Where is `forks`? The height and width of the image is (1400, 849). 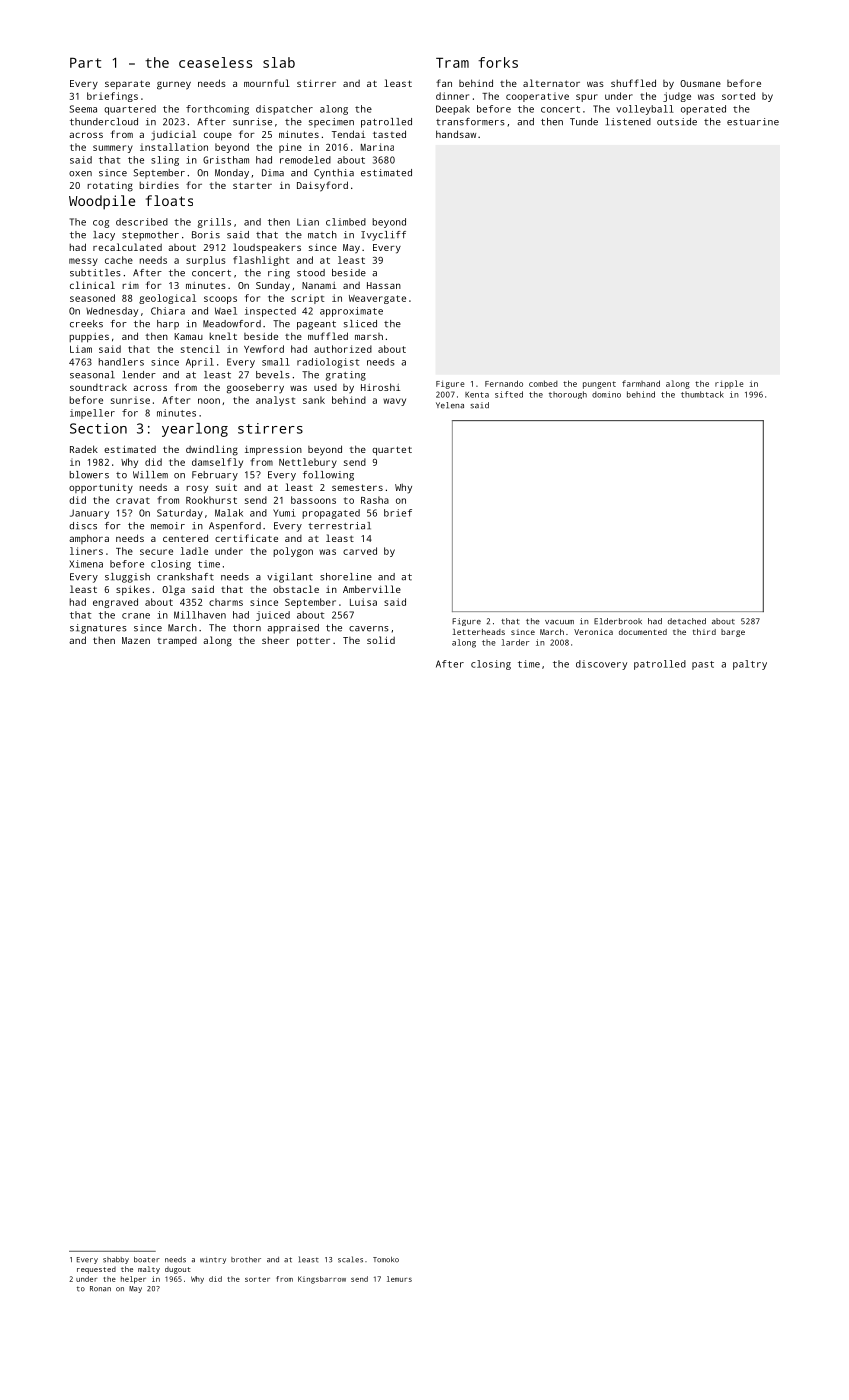 forks is located at coordinates (498, 62).
